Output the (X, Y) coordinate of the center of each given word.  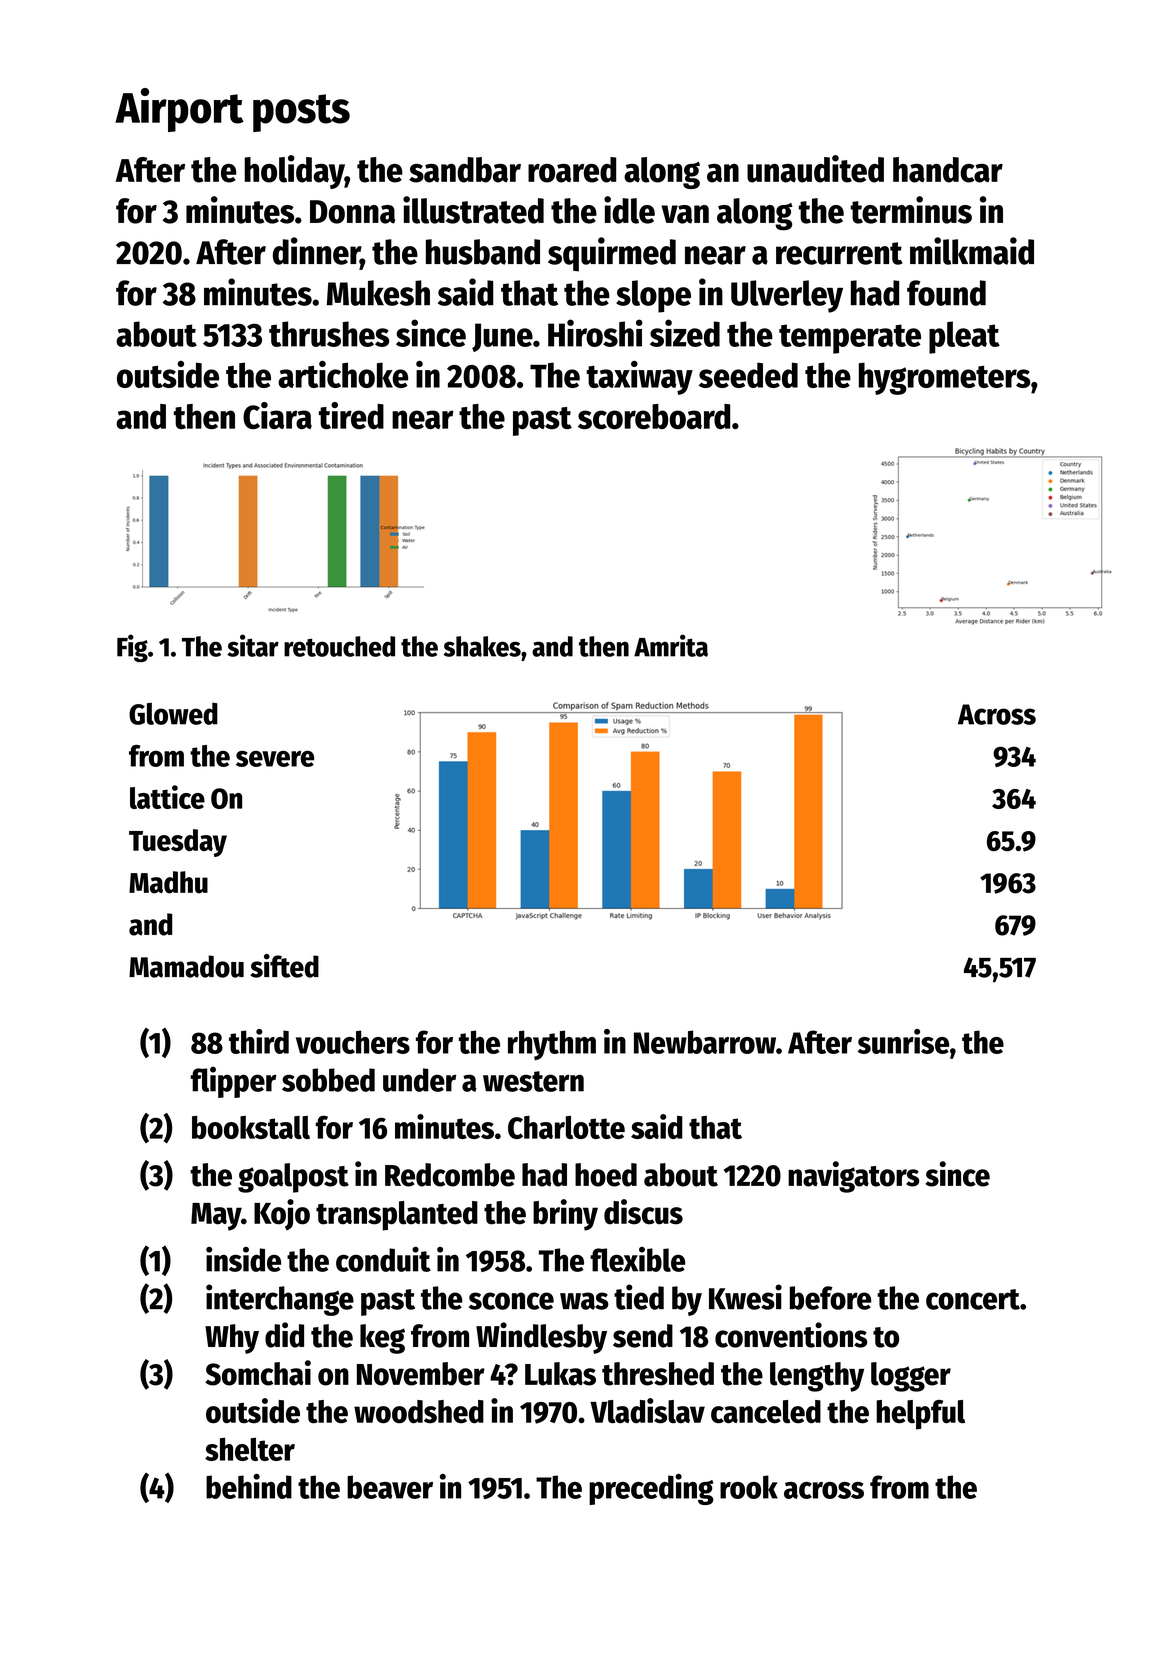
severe (275, 759)
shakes (482, 646)
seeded (748, 375)
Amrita (671, 645)
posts (301, 113)
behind (249, 1486)
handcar (948, 170)
